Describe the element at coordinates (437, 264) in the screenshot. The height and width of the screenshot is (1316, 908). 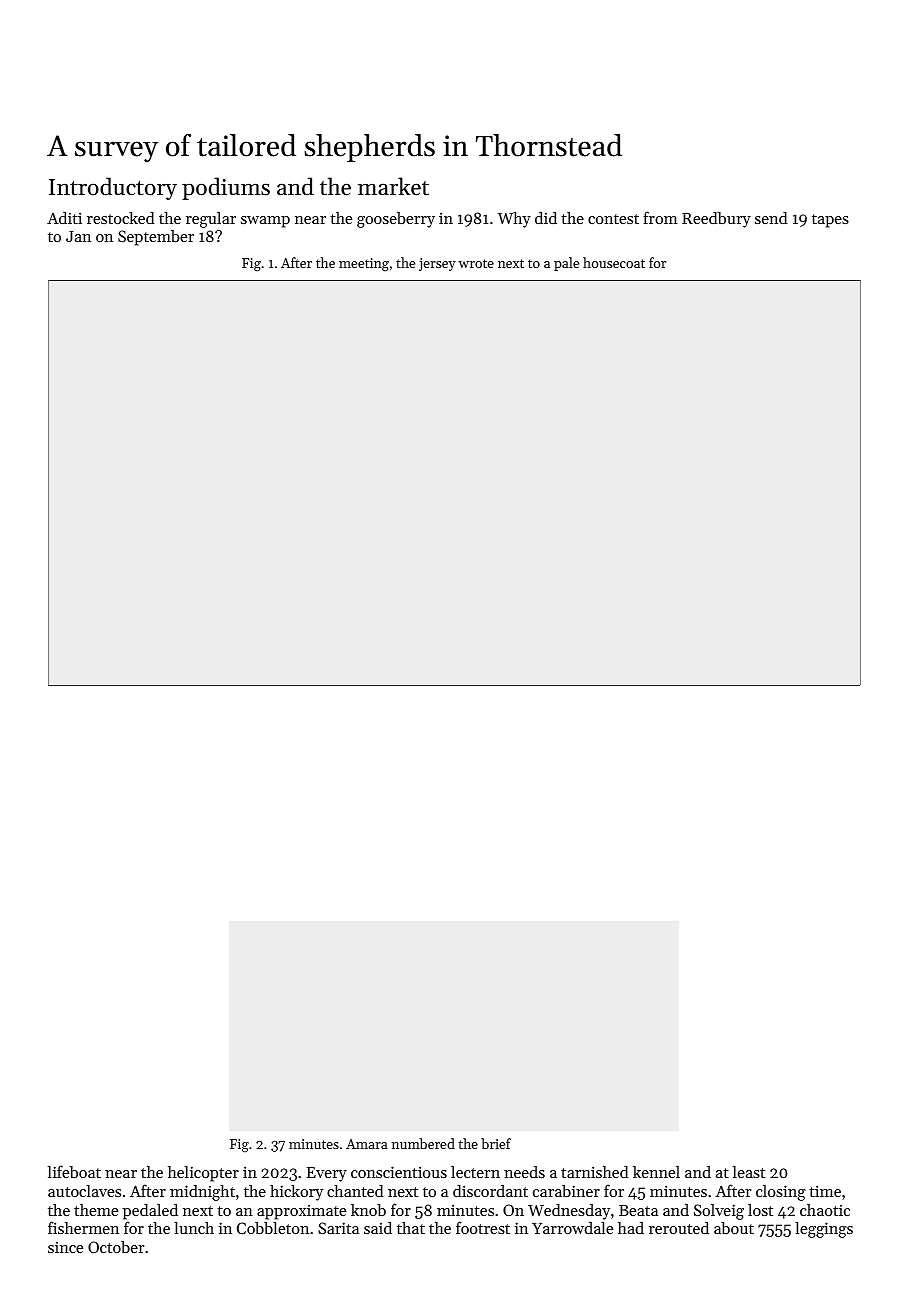
I see `jersey` at that location.
